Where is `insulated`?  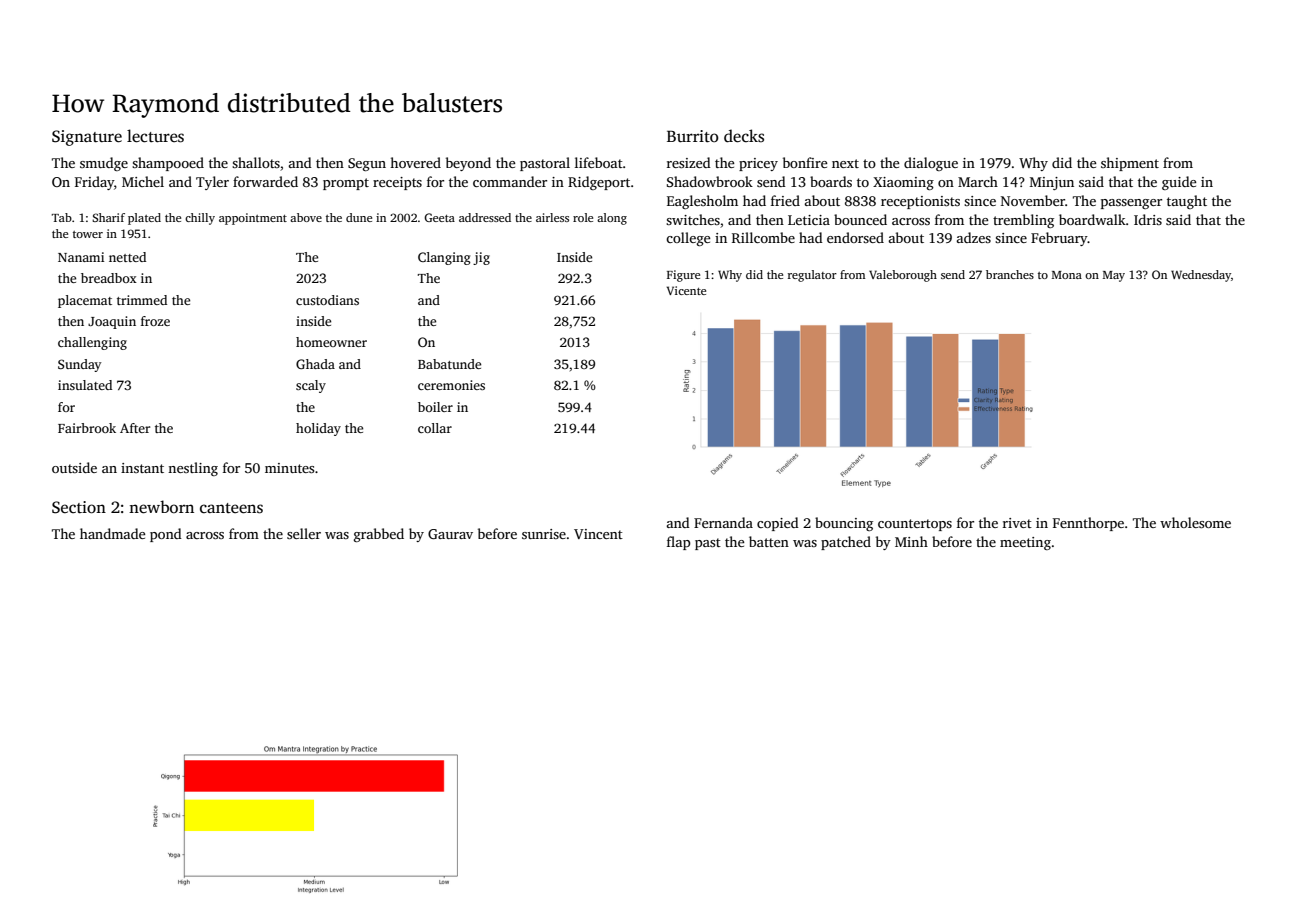
insulated is located at coordinates (85, 385).
